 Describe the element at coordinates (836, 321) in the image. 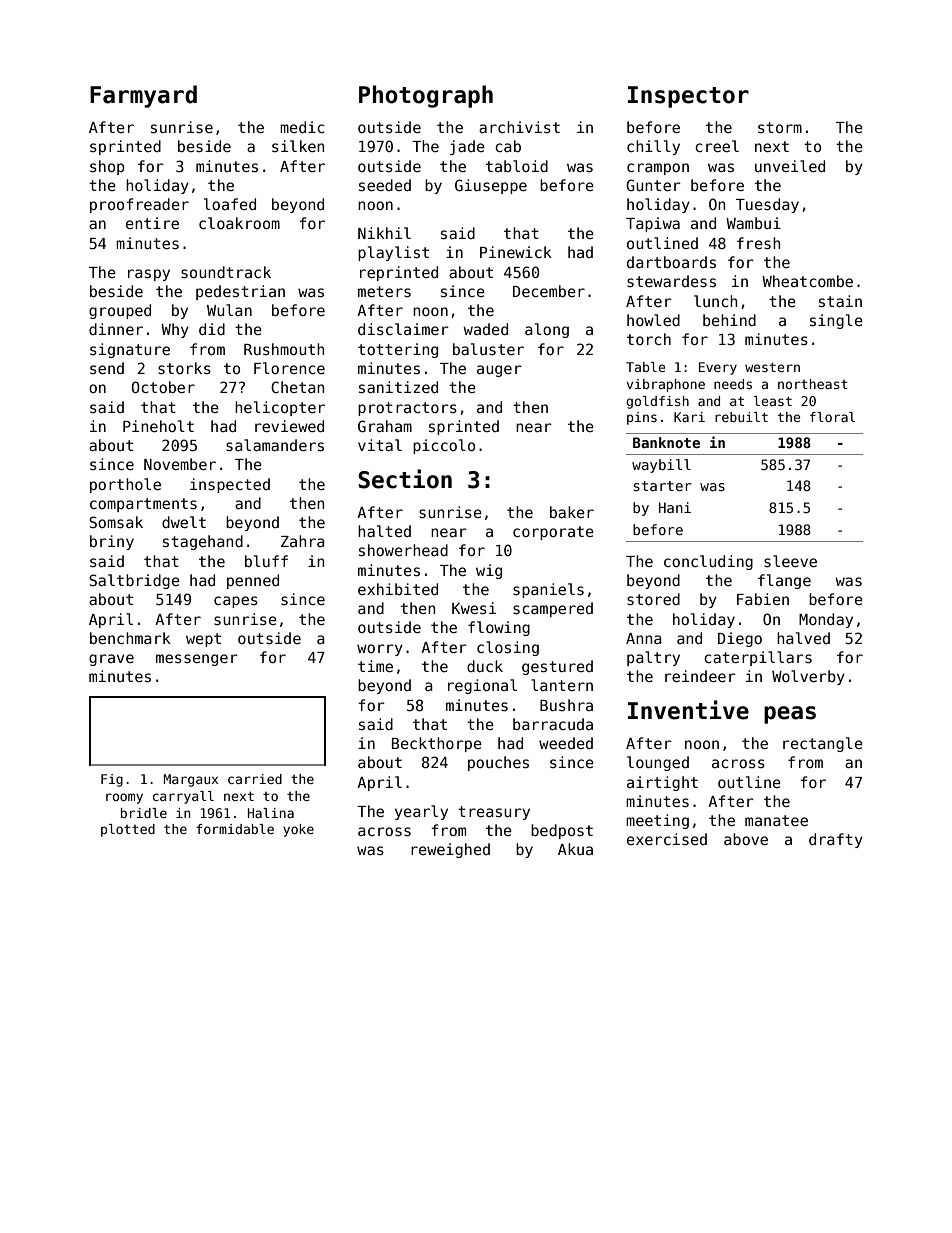

I see `single` at that location.
